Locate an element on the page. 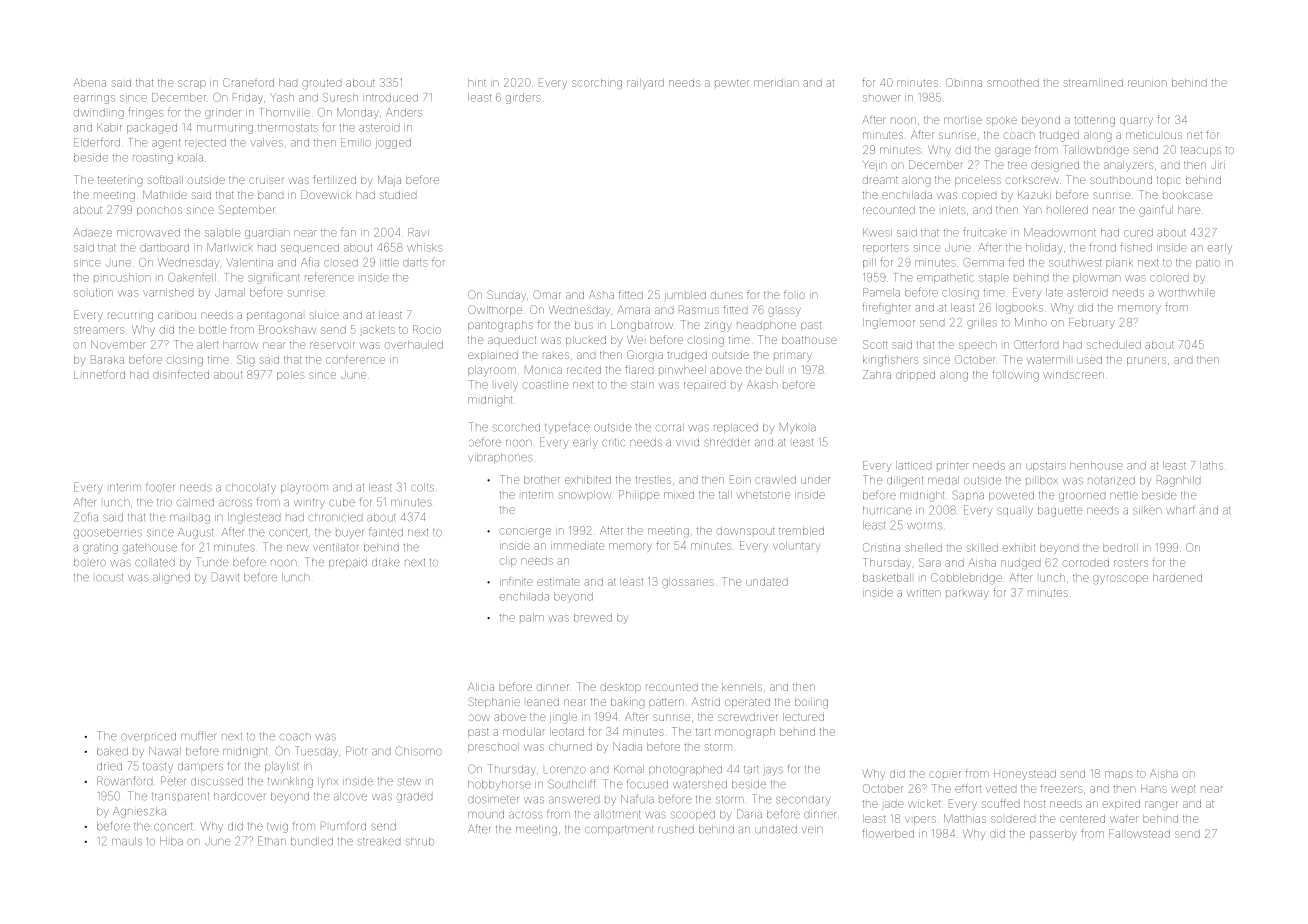 This document has width=1308, height=924. Linnetford is located at coordinates (99, 374).
